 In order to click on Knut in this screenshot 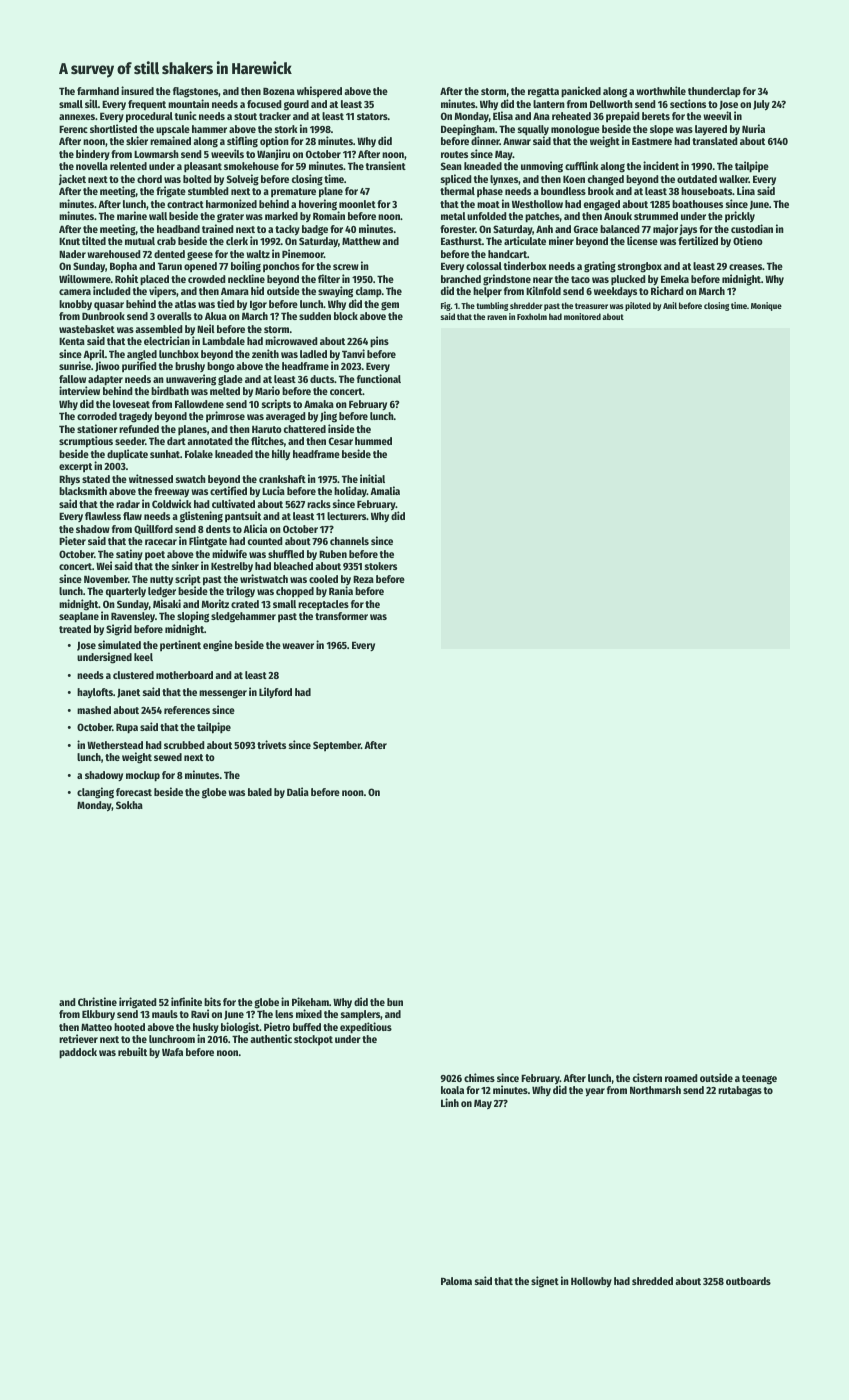, I will do `click(69, 241)`.
